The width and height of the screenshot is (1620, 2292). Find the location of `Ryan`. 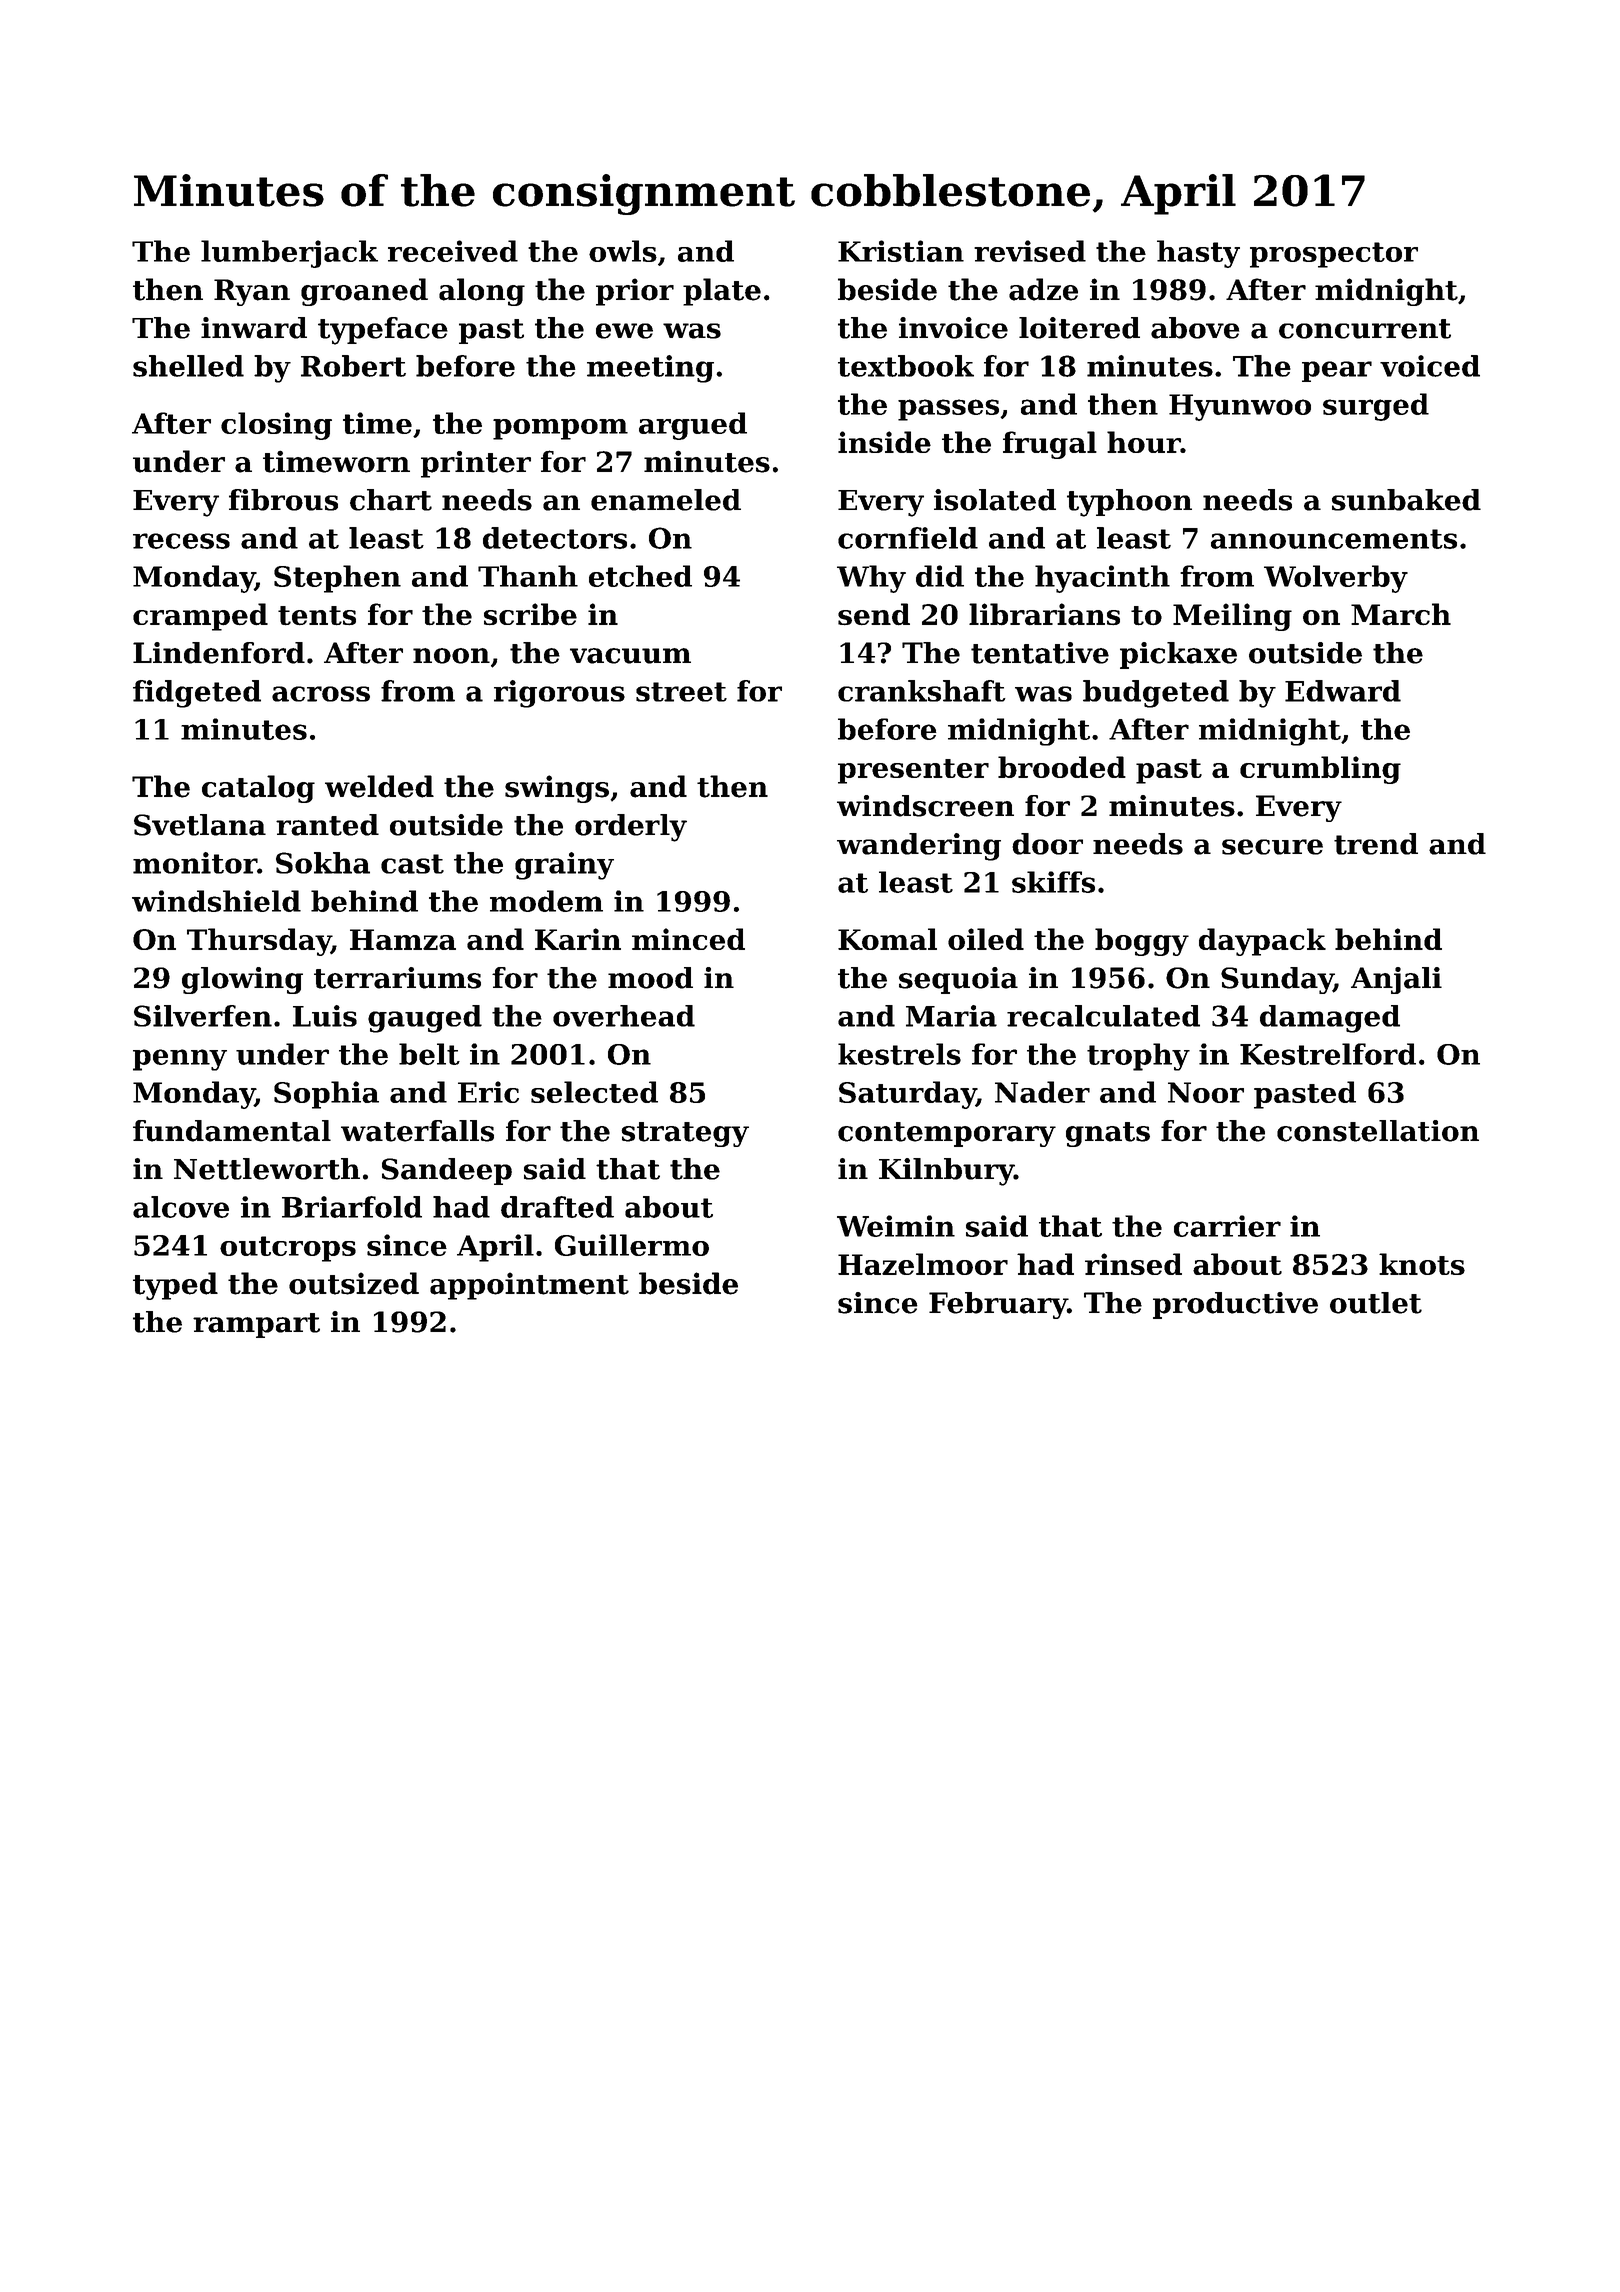

Ryan is located at coordinates (252, 292).
